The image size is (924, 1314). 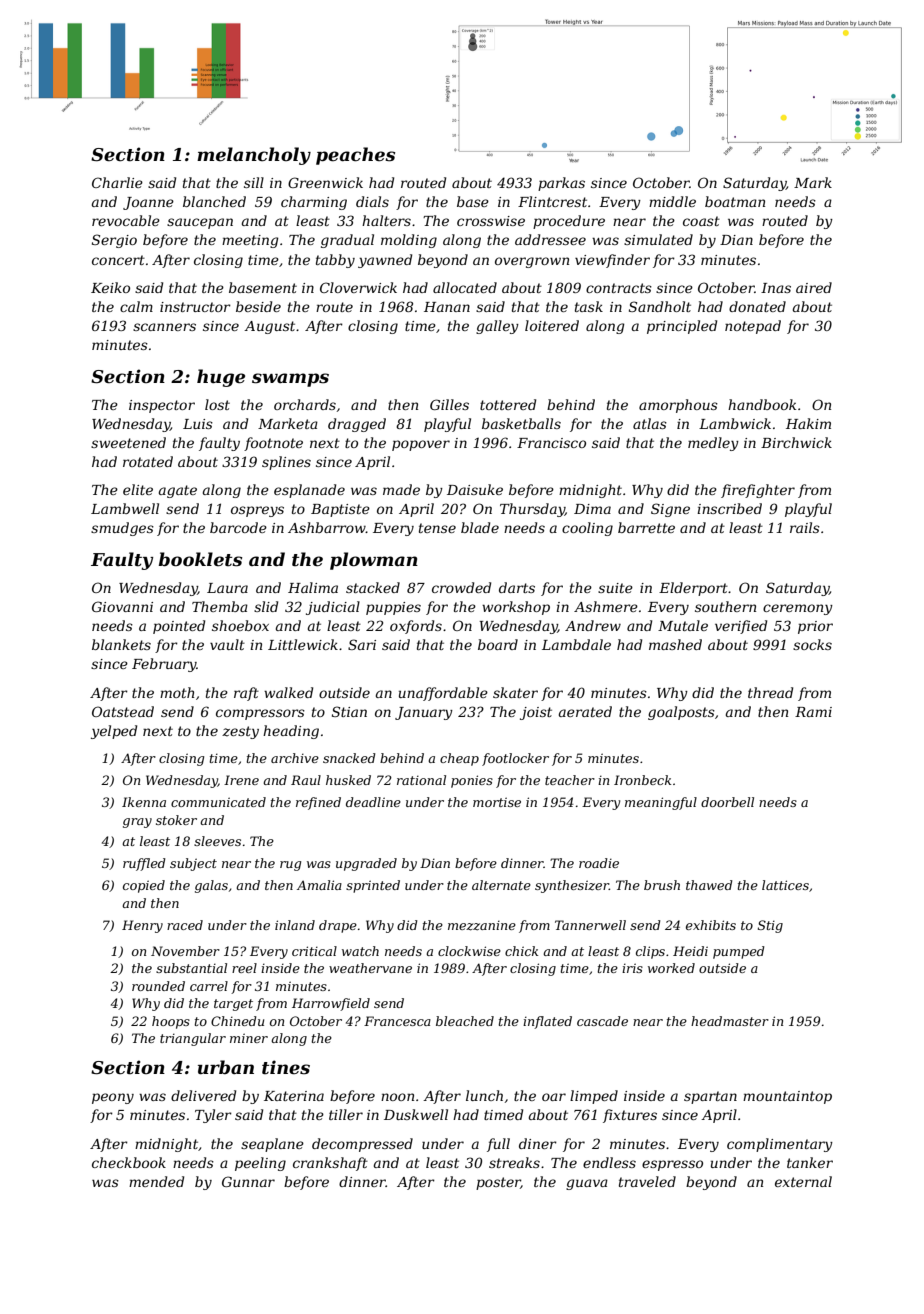 I want to click on dials, so click(x=372, y=201).
